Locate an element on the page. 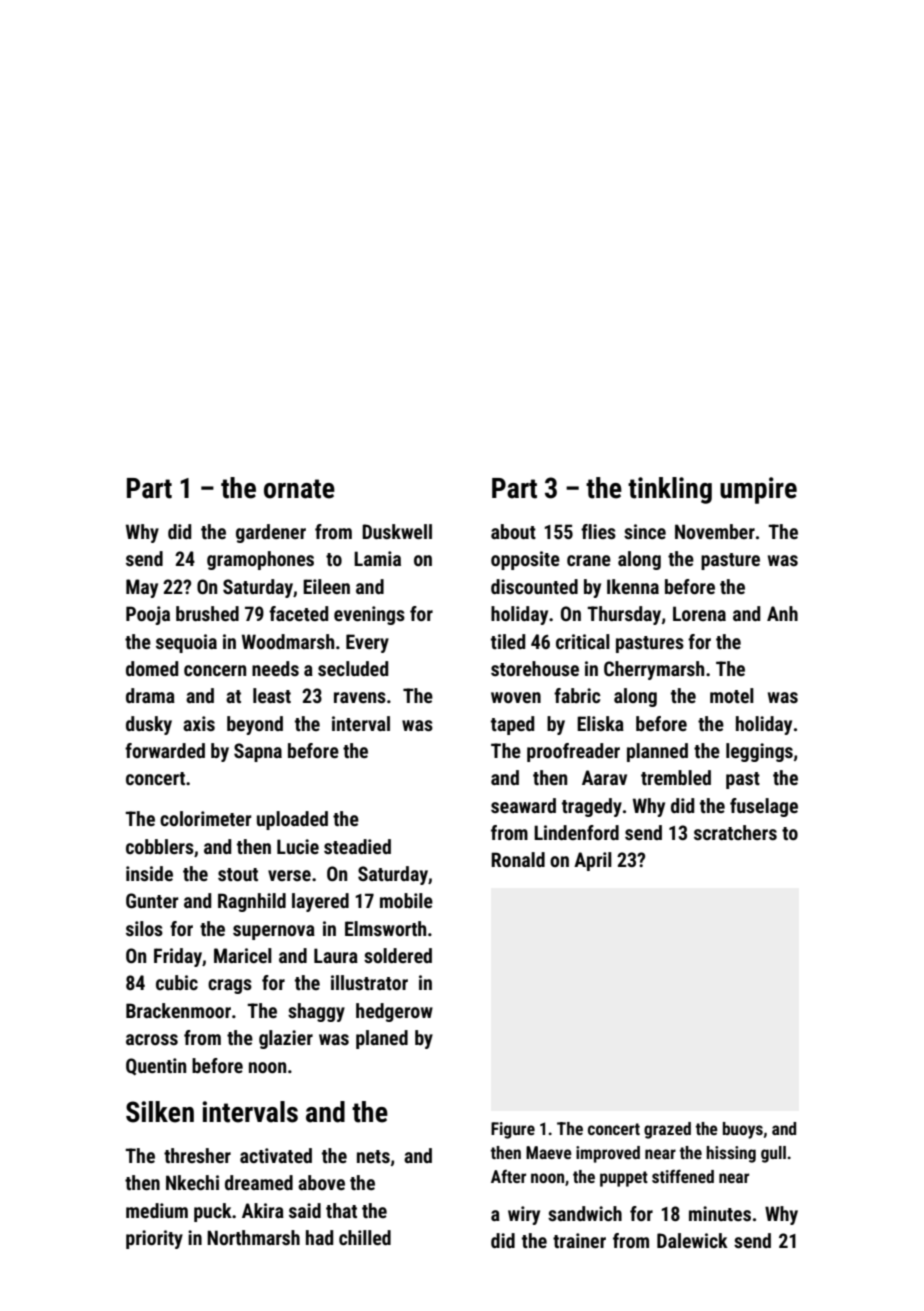  forwarded is located at coordinates (165, 750).
